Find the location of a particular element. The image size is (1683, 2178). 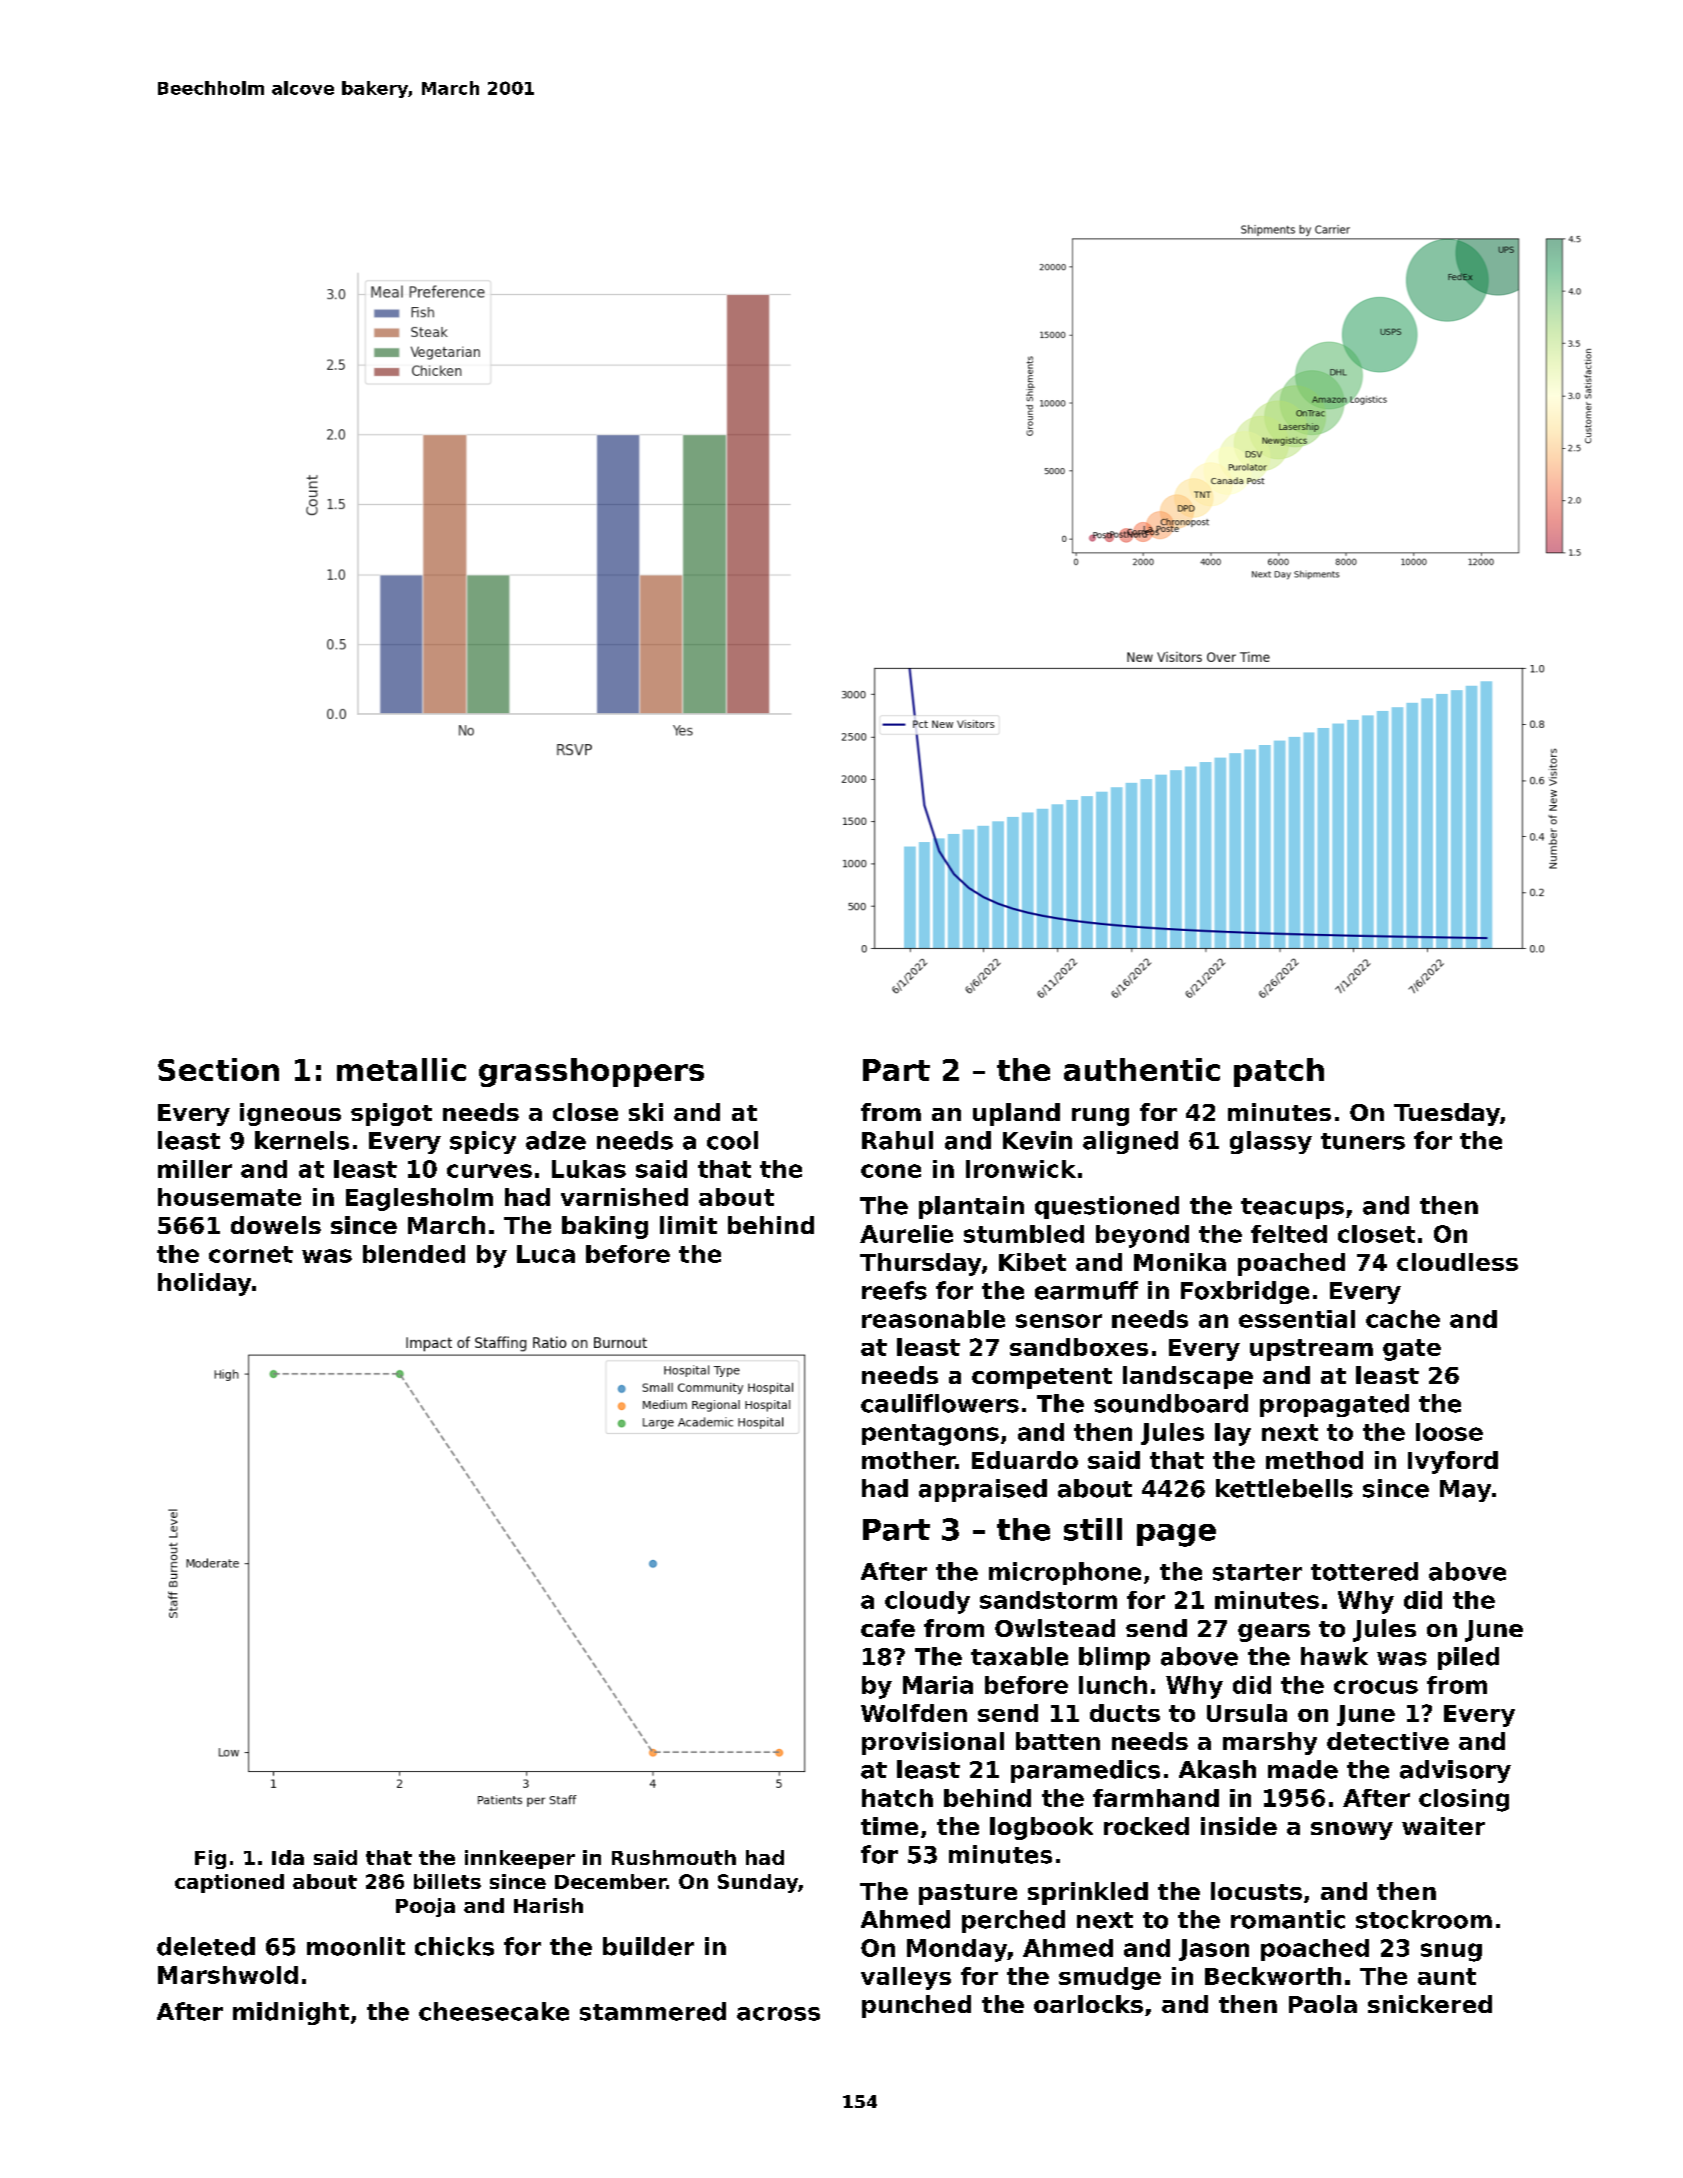

Wolfden is located at coordinates (914, 1713).
